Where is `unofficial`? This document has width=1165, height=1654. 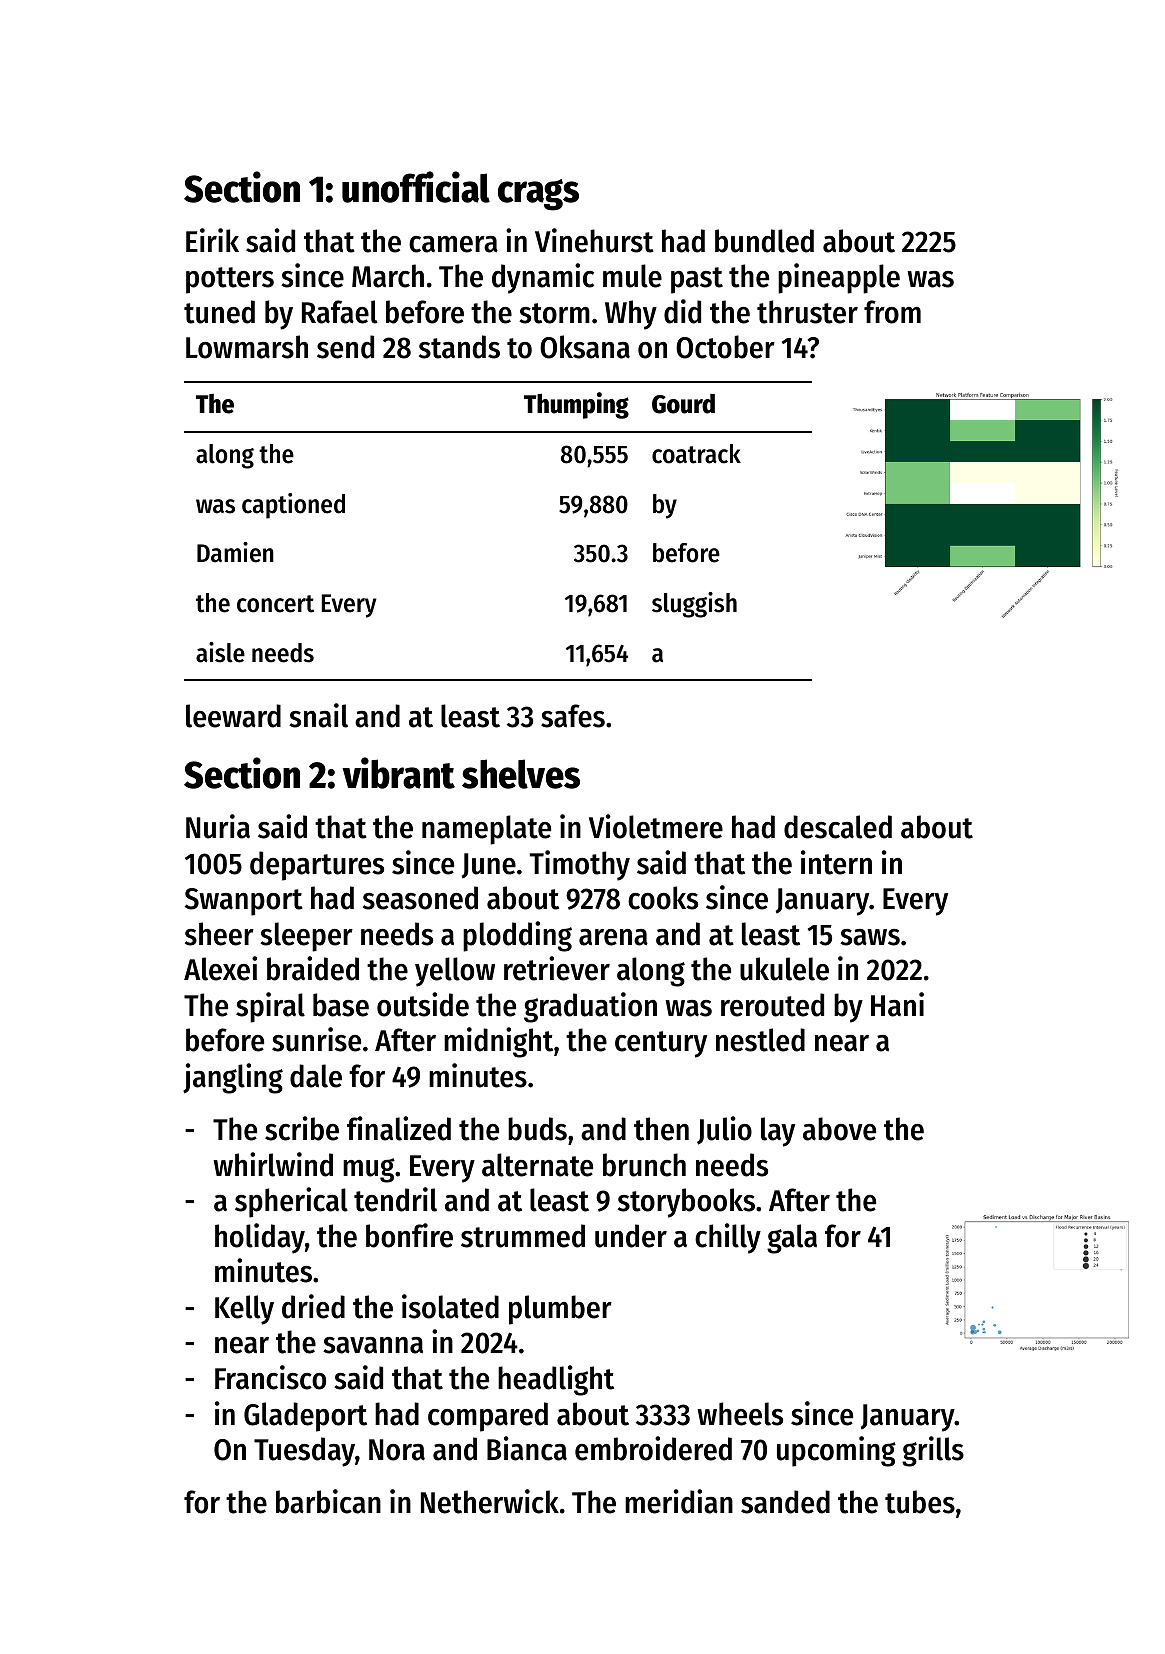 unofficial is located at coordinates (416, 187).
